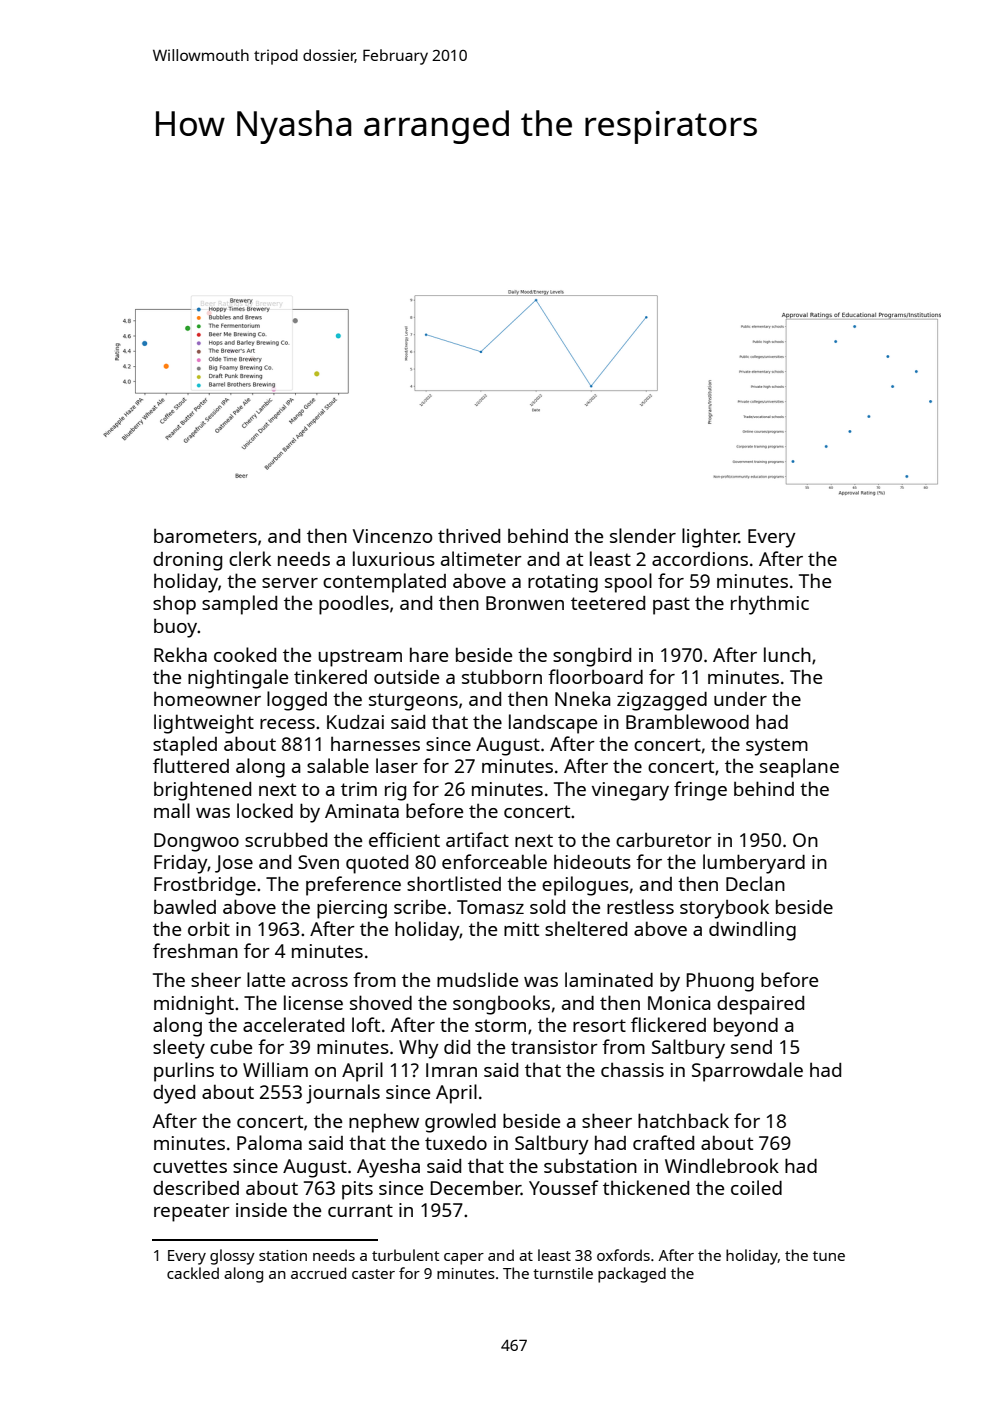 The height and width of the page is (1423, 1002). I want to click on accrued, so click(318, 1273).
